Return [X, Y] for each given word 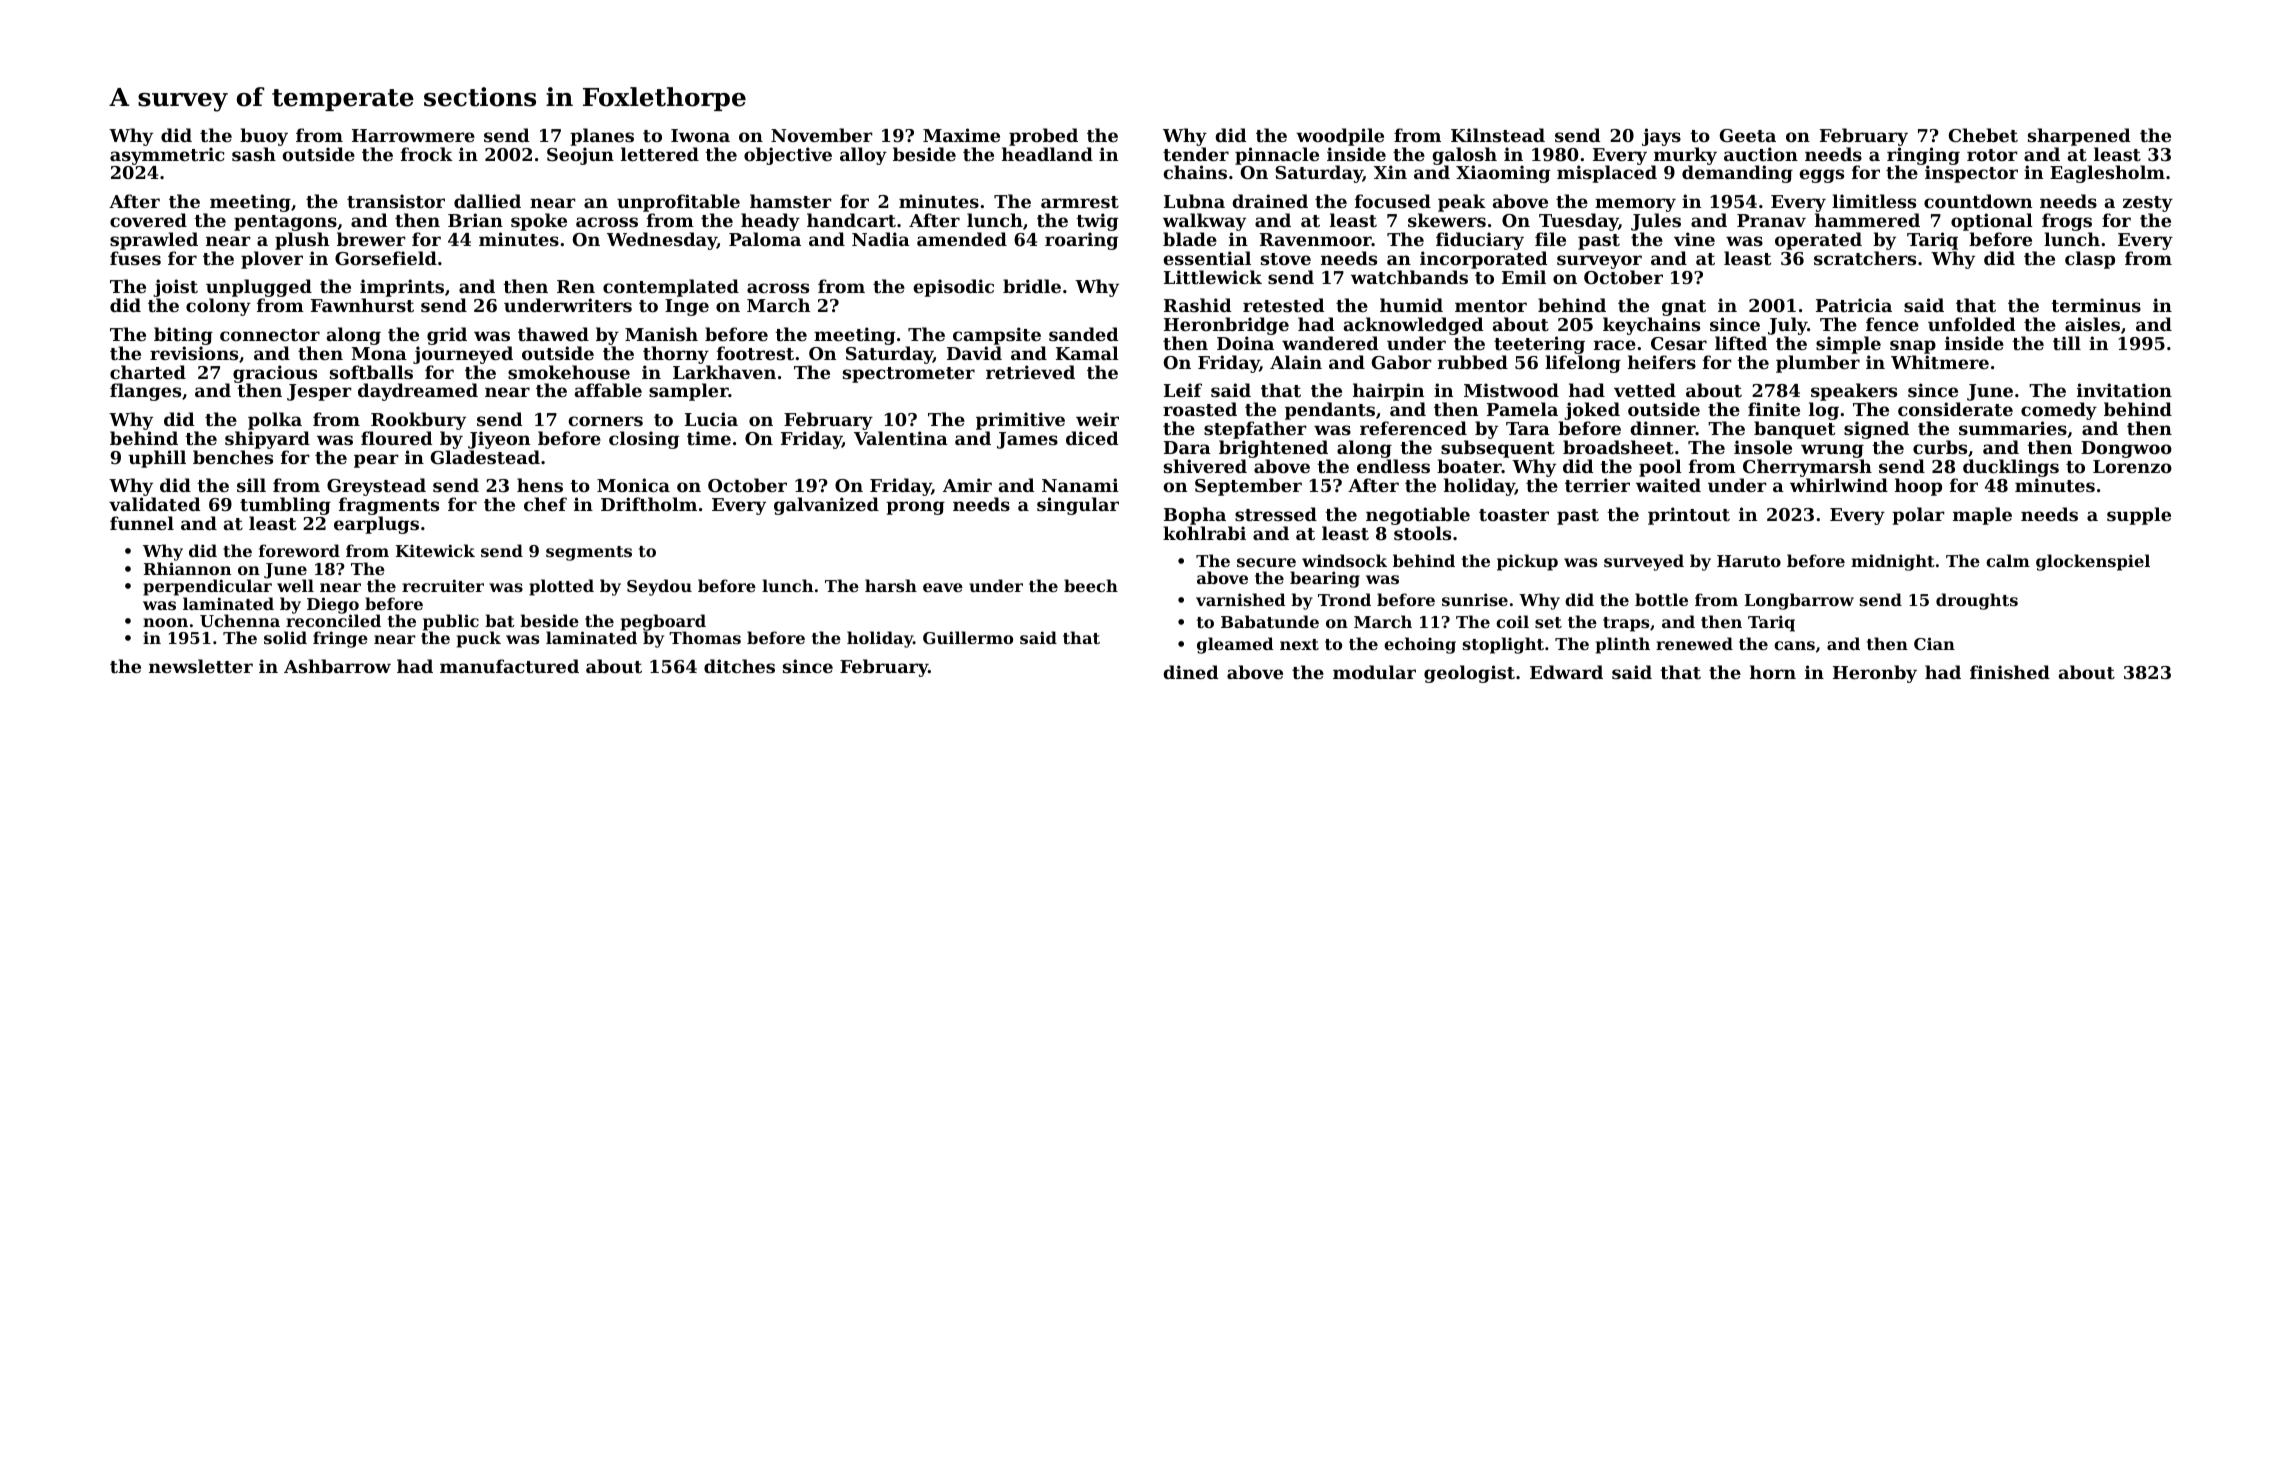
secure [1266, 562]
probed [1043, 137]
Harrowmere [413, 135]
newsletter [201, 666]
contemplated [671, 288]
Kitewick [435, 550]
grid [447, 336]
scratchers [1865, 258]
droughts [1977, 601]
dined [1190, 672]
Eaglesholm [2107, 174]
